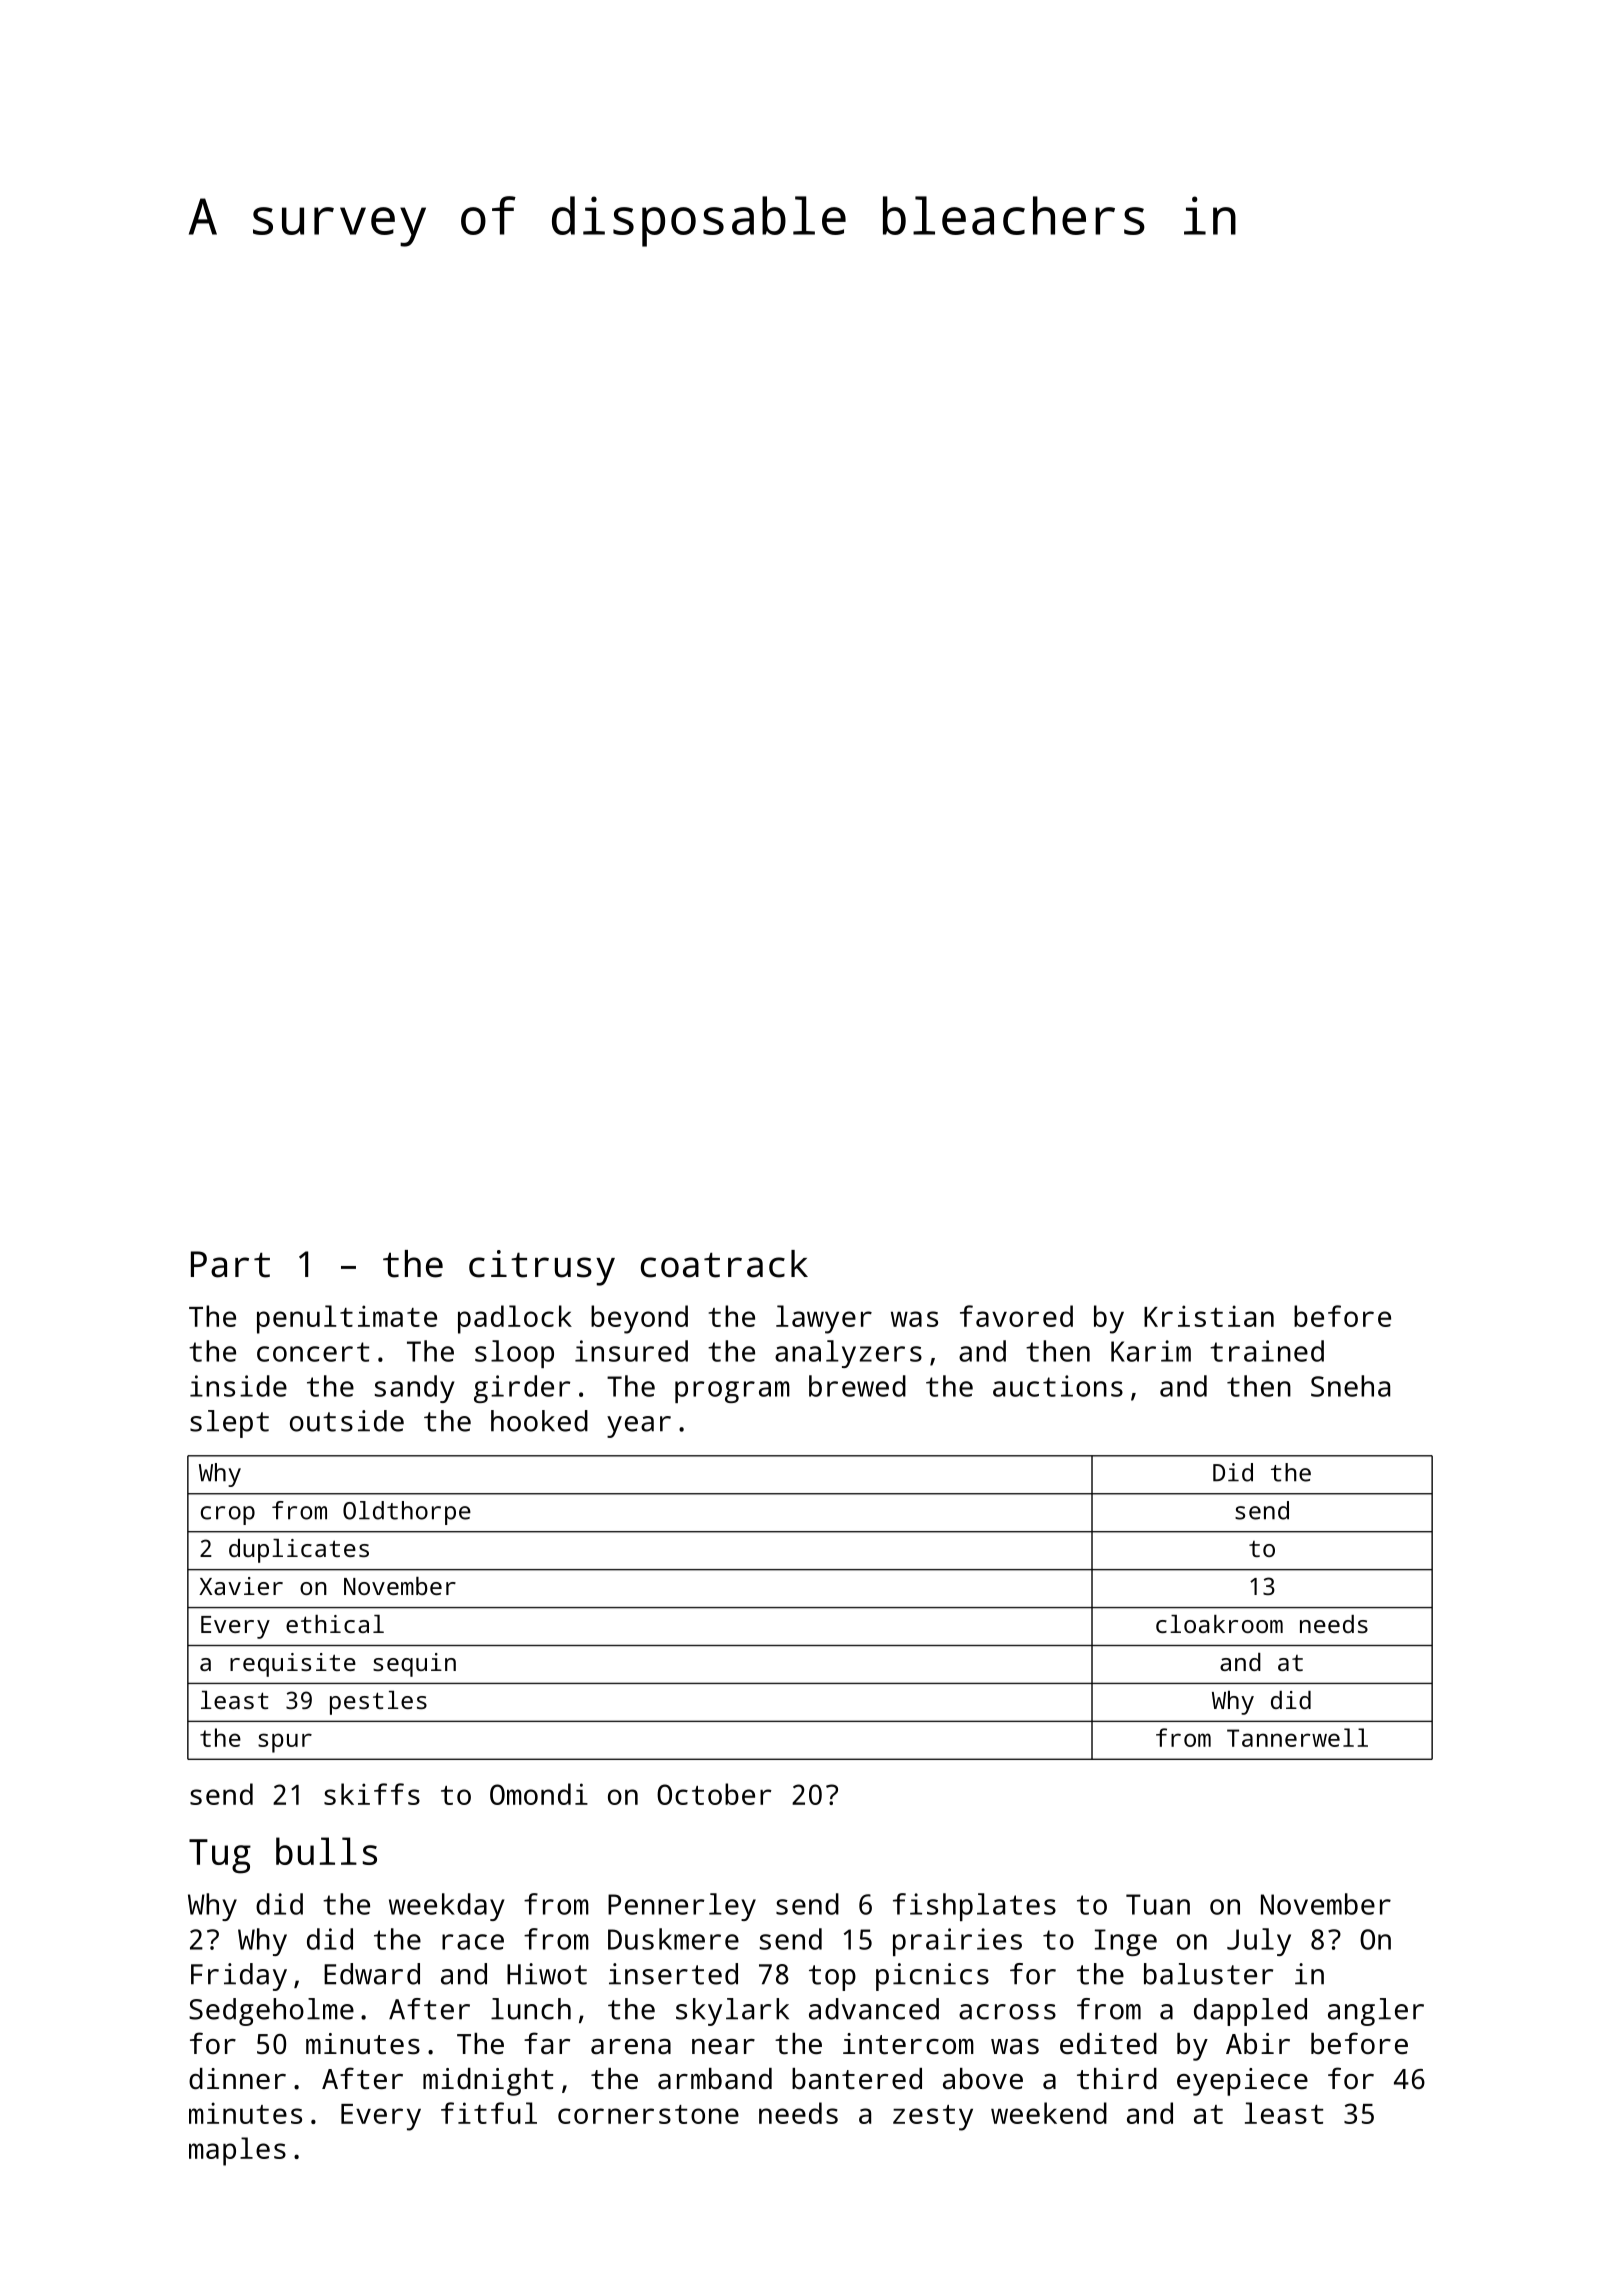 Image resolution: width=1620 pixels, height=2292 pixels. Describe the element at coordinates (1209, 1316) in the page. I see `Kristian` at that location.
